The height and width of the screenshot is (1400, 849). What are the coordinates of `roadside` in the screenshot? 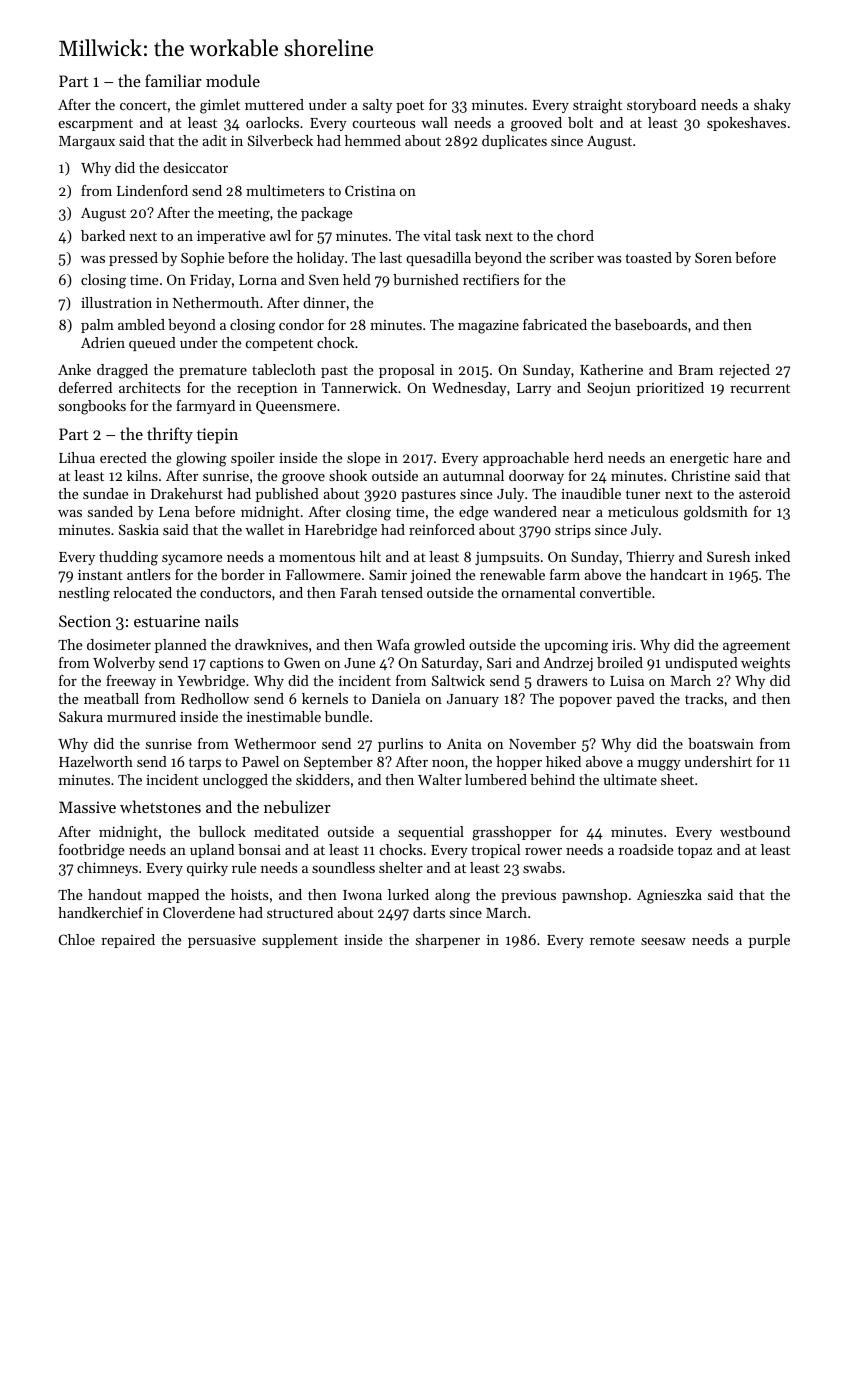 It's located at (646, 849).
